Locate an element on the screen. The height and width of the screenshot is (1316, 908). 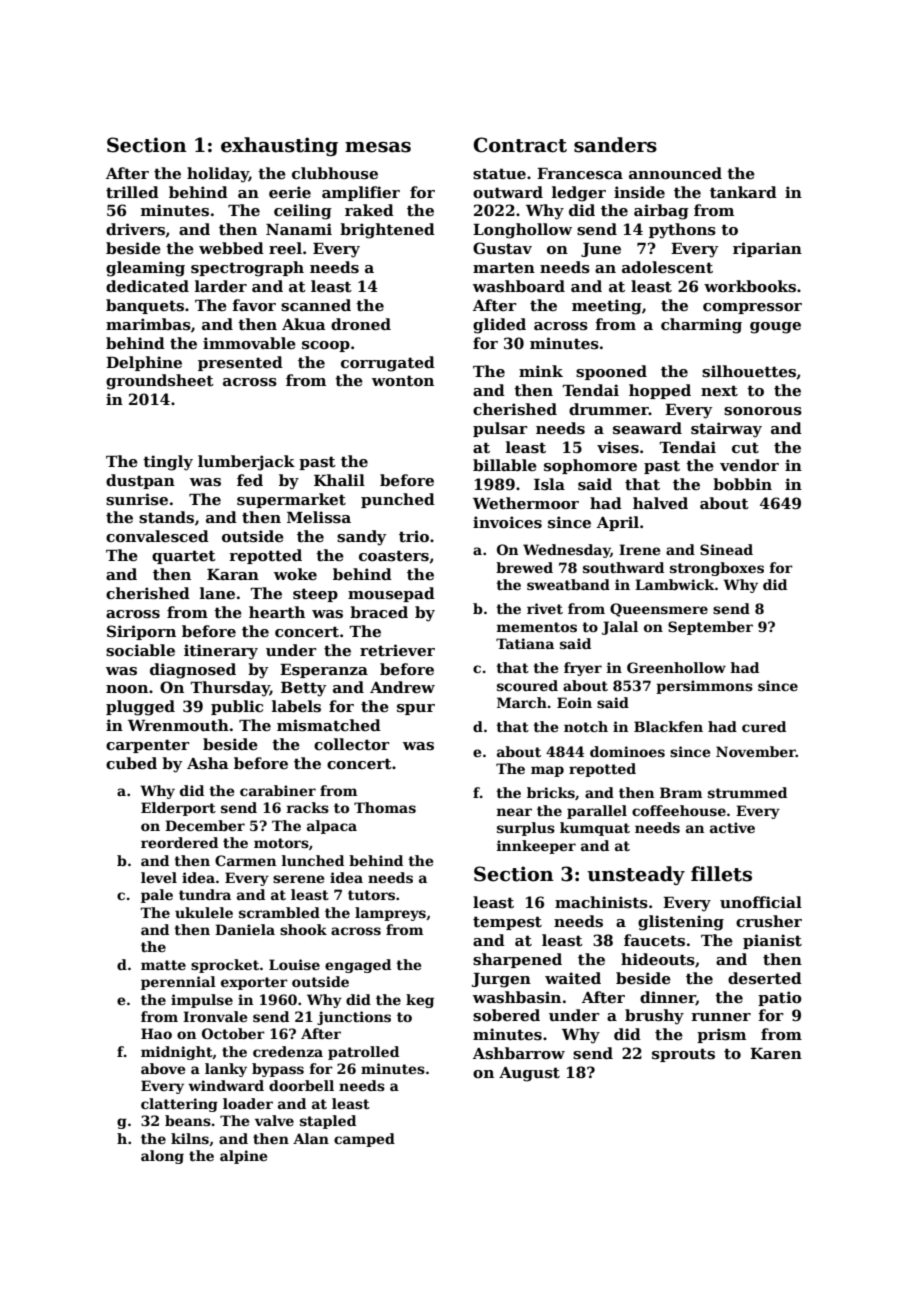
racks is located at coordinates (308, 807).
